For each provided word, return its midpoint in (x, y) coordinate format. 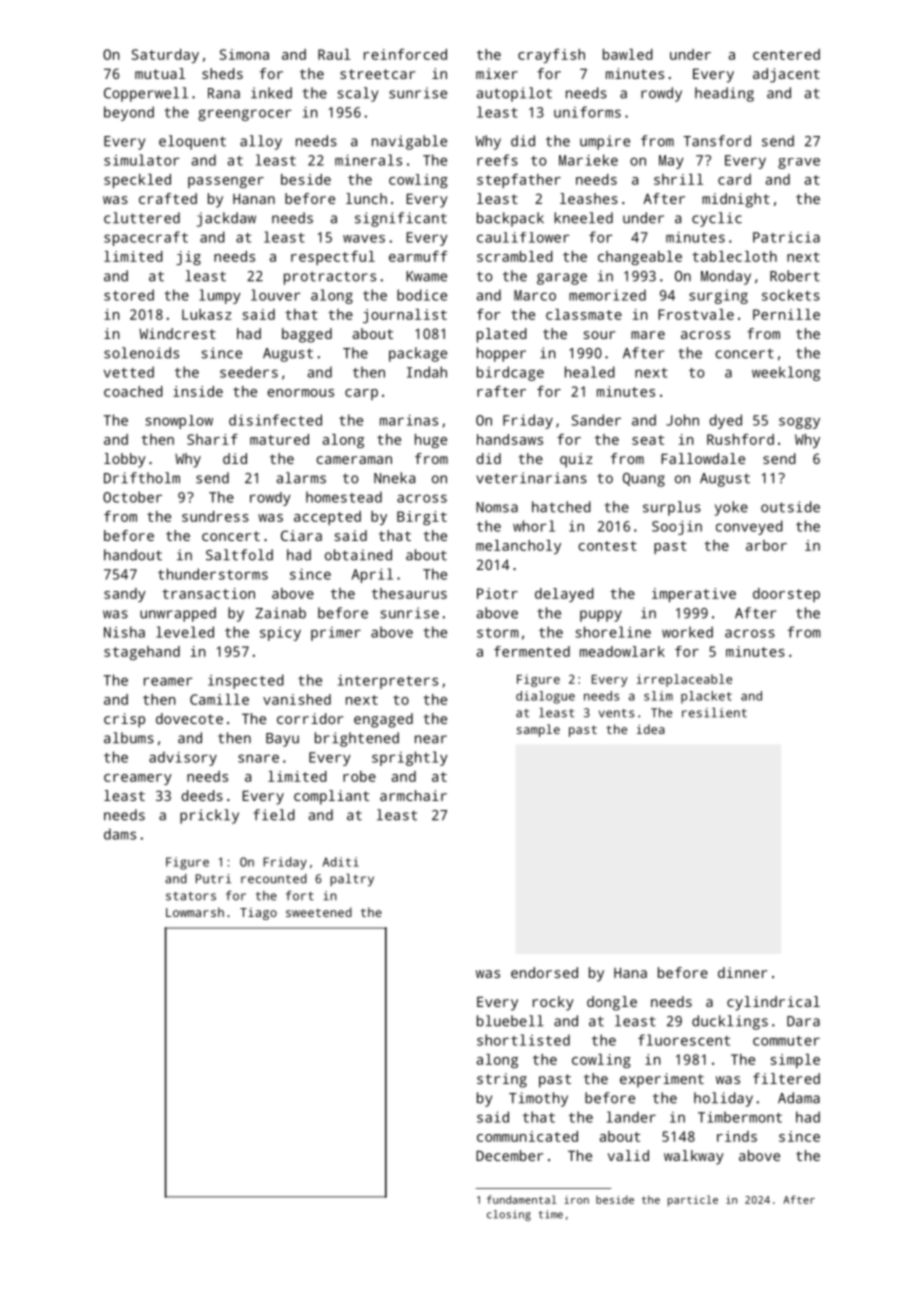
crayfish (551, 56)
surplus (672, 508)
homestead (344, 497)
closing (509, 1215)
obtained (358, 555)
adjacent (786, 75)
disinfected (275, 420)
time (551, 1214)
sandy (125, 595)
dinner (742, 972)
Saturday (165, 56)
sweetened (319, 912)
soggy (799, 423)
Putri (213, 879)
